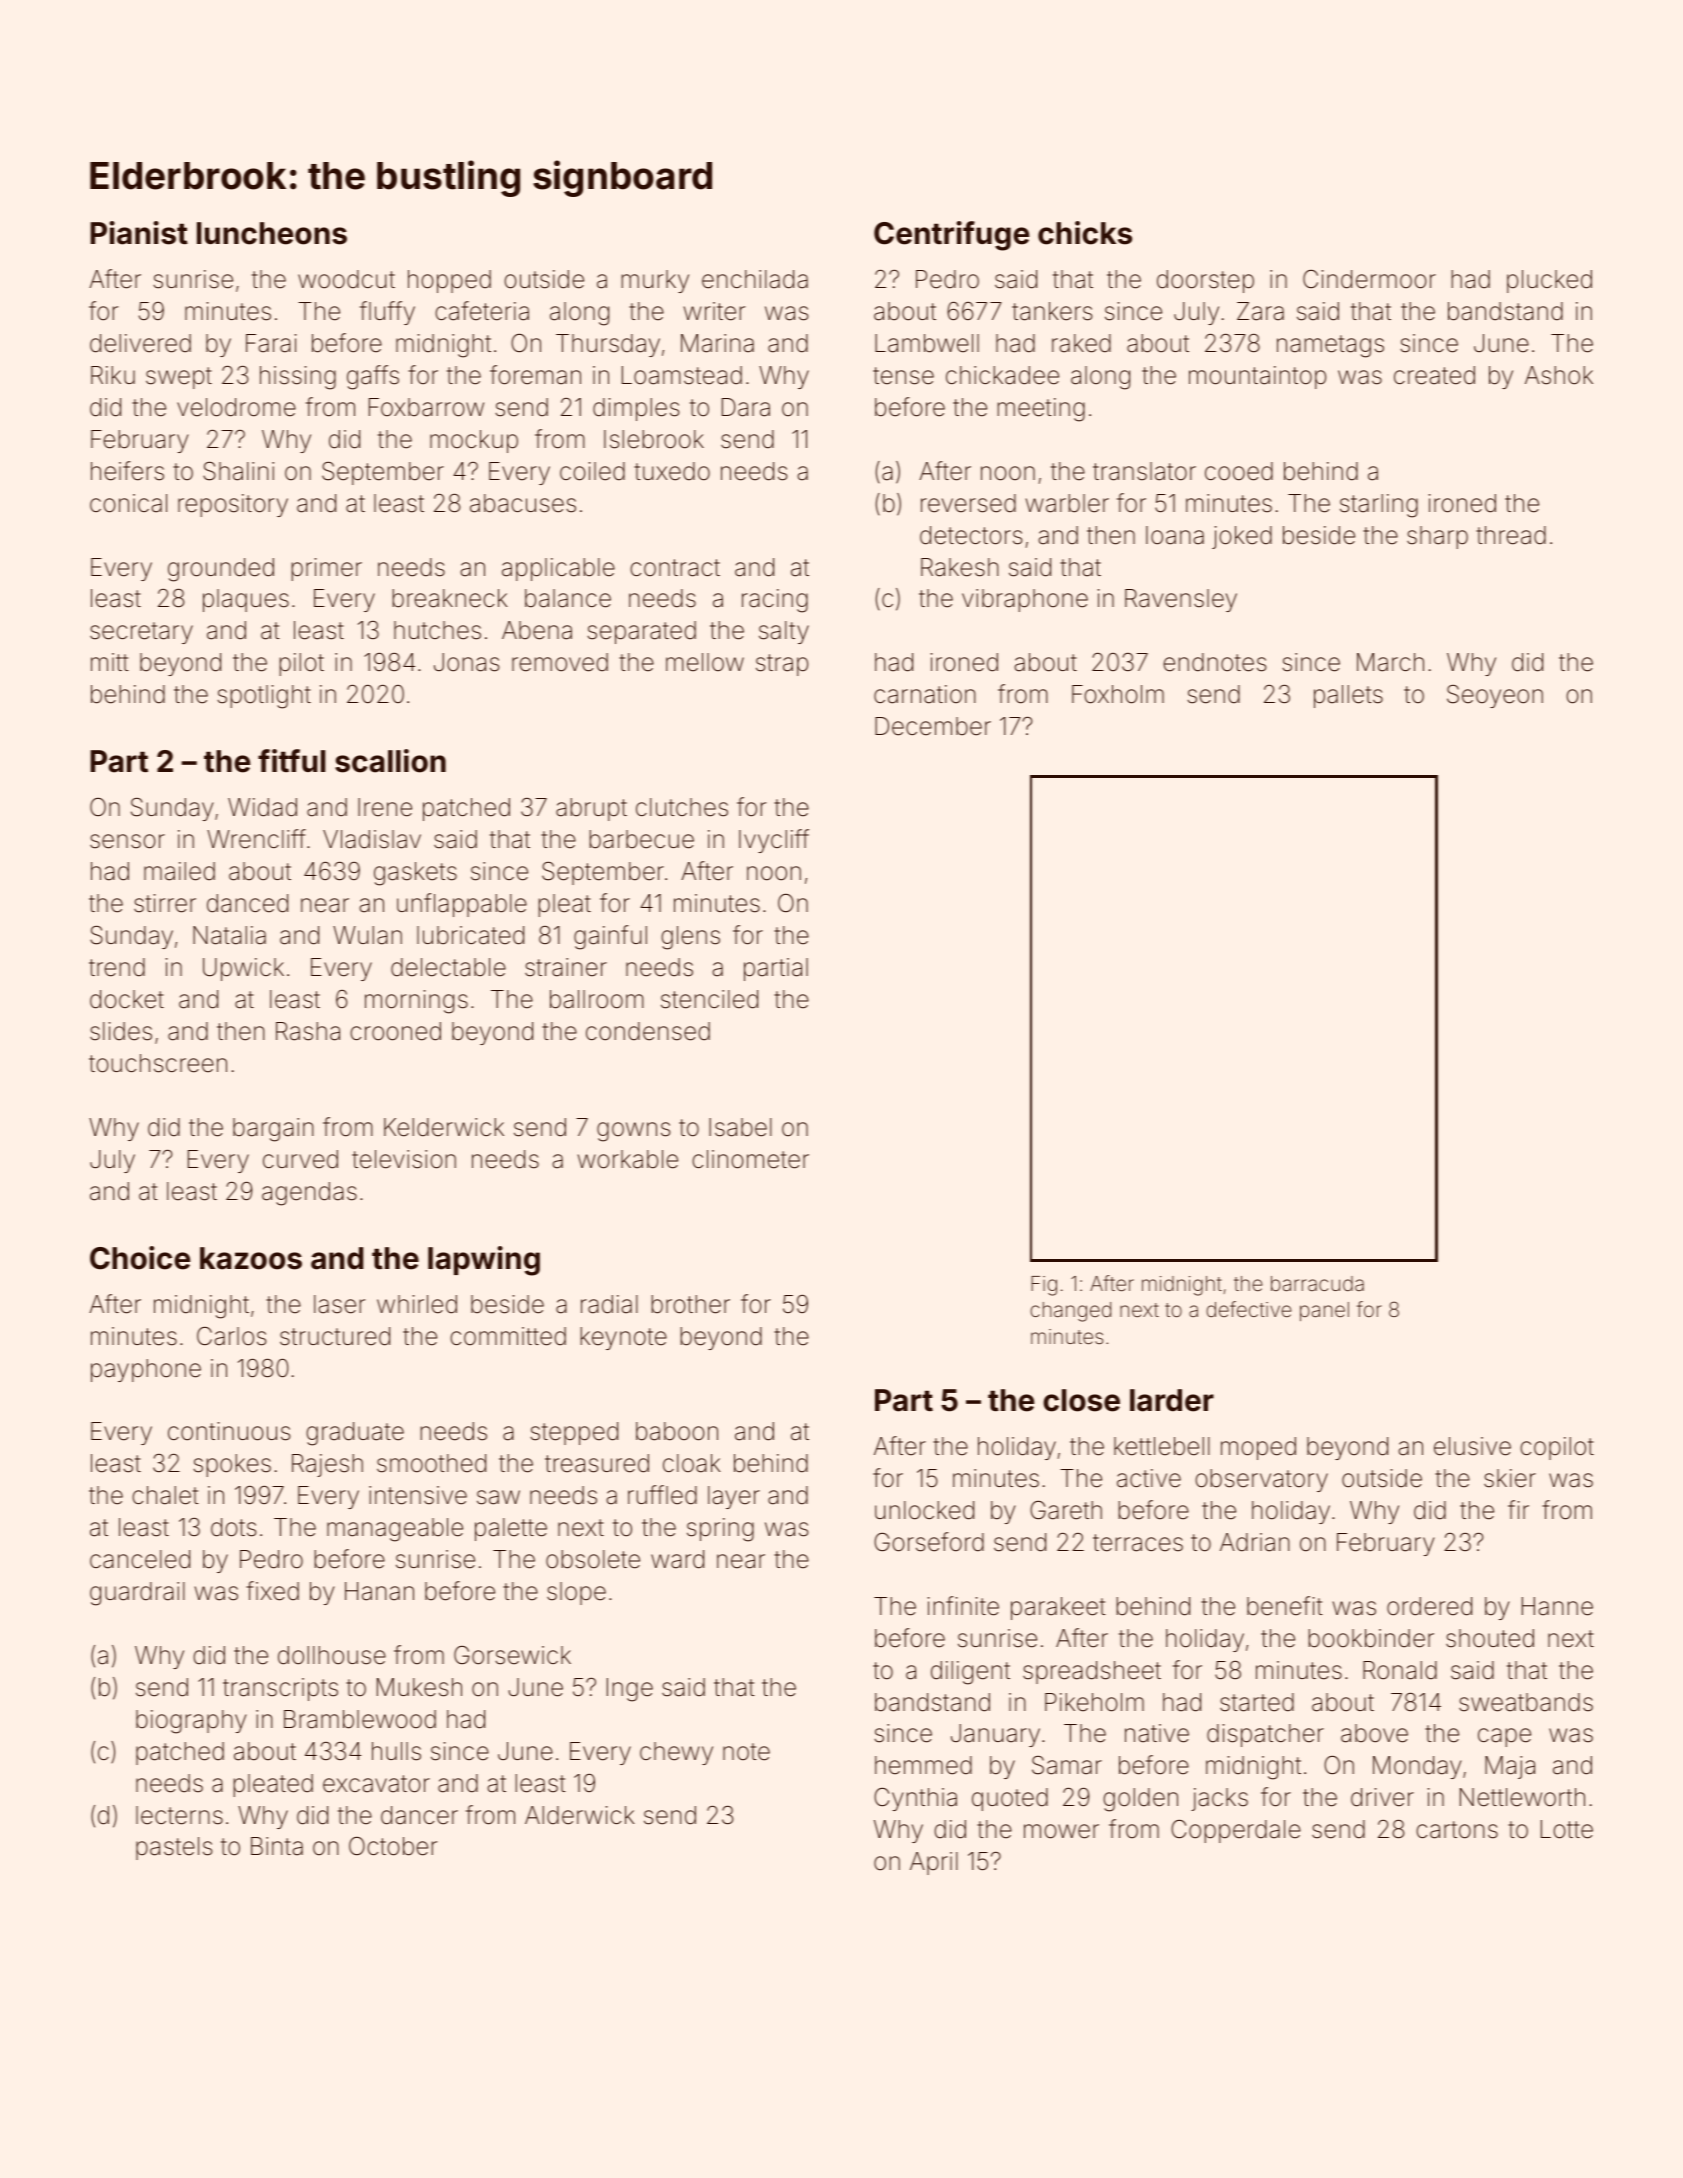  What do you see at coordinates (271, 343) in the image?
I see `Farai` at bounding box center [271, 343].
